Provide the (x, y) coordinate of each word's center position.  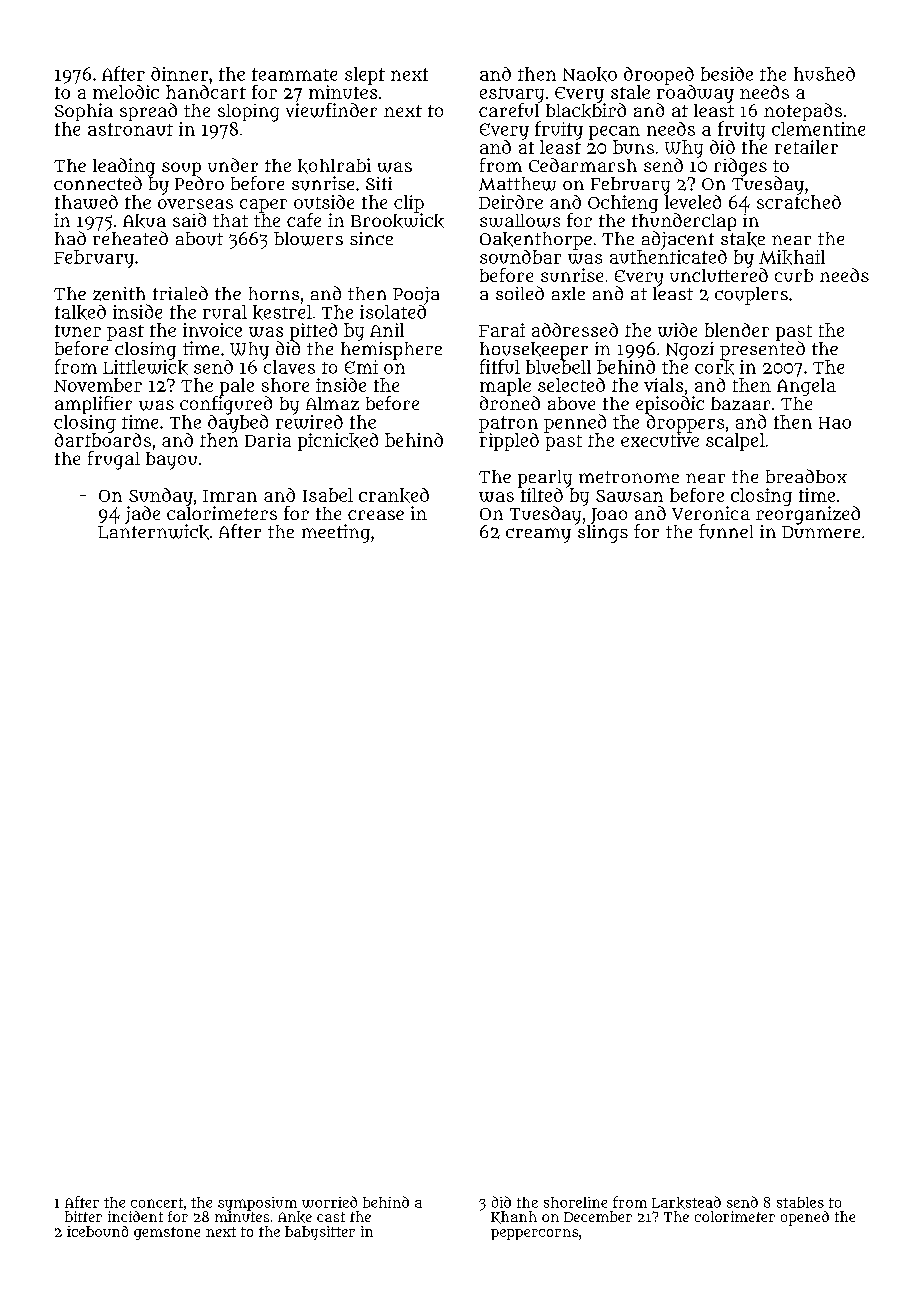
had (70, 238)
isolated (393, 312)
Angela (806, 387)
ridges (740, 167)
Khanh (514, 1217)
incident (135, 1216)
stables (800, 1202)
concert (157, 1203)
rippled (509, 442)
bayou (171, 461)
